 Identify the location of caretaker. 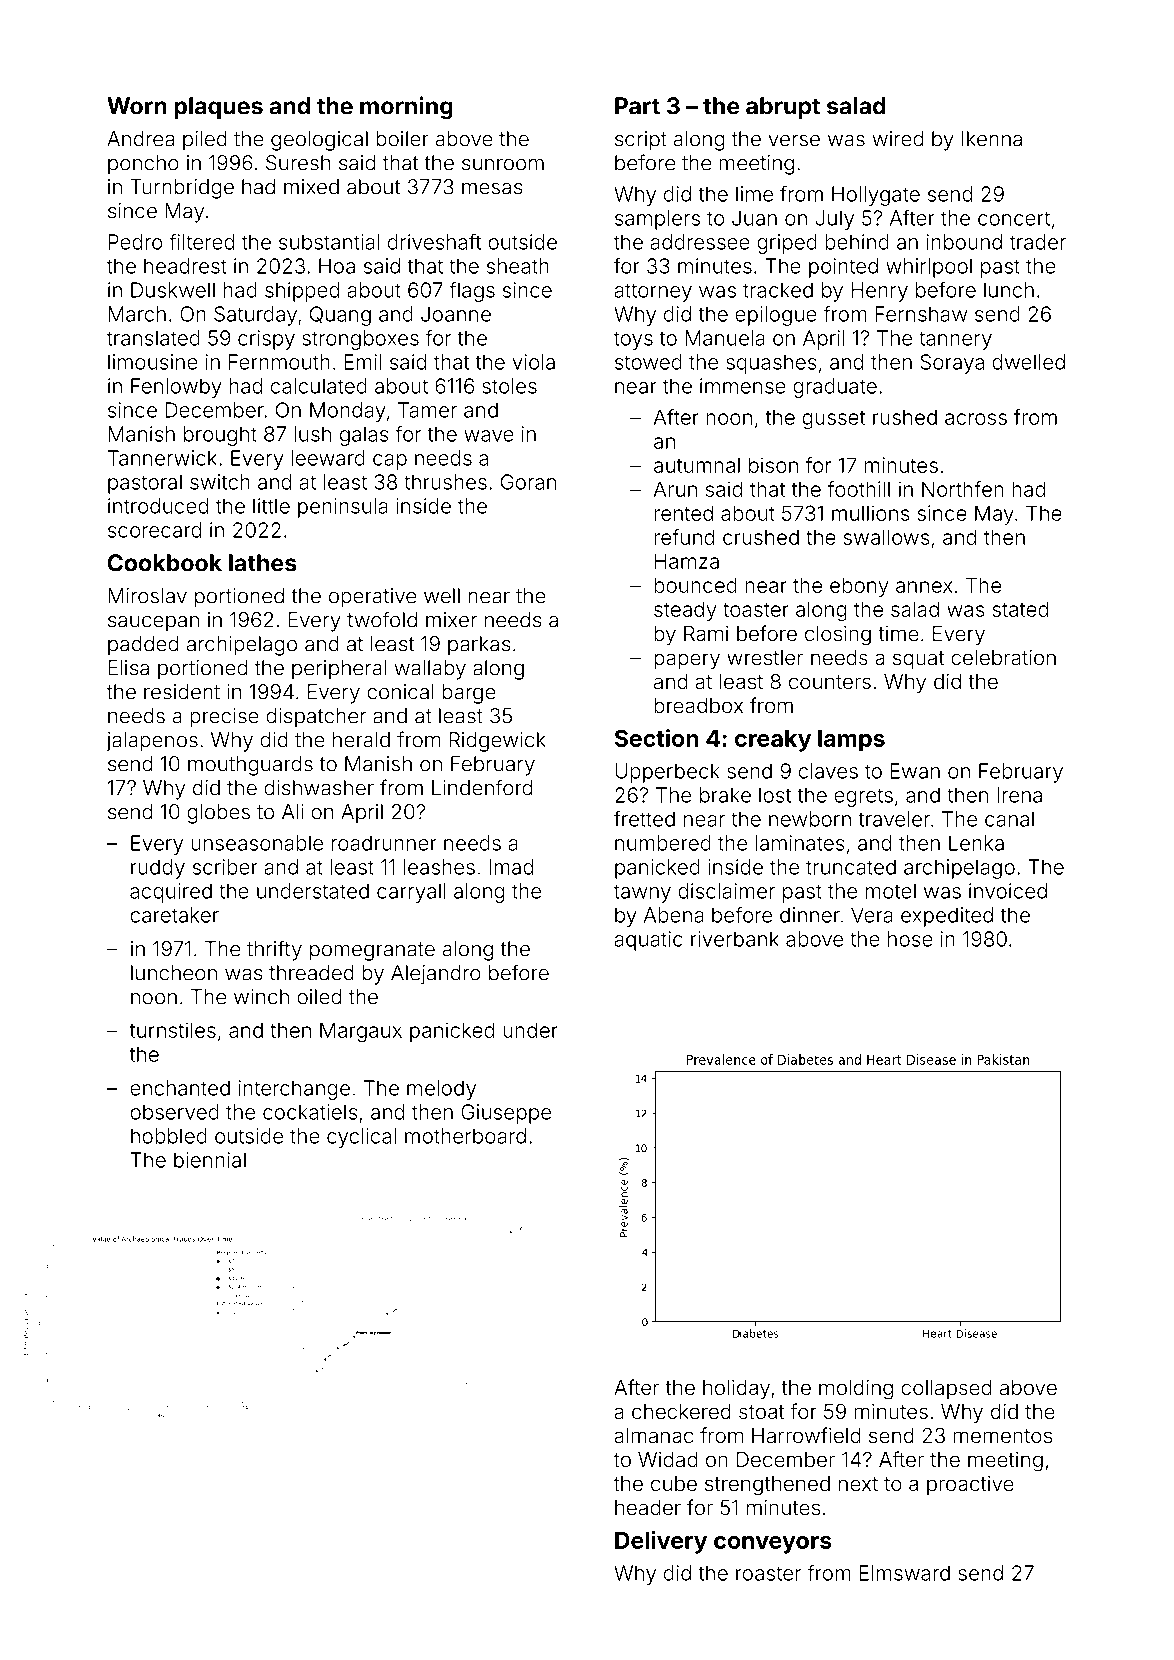
(174, 915).
